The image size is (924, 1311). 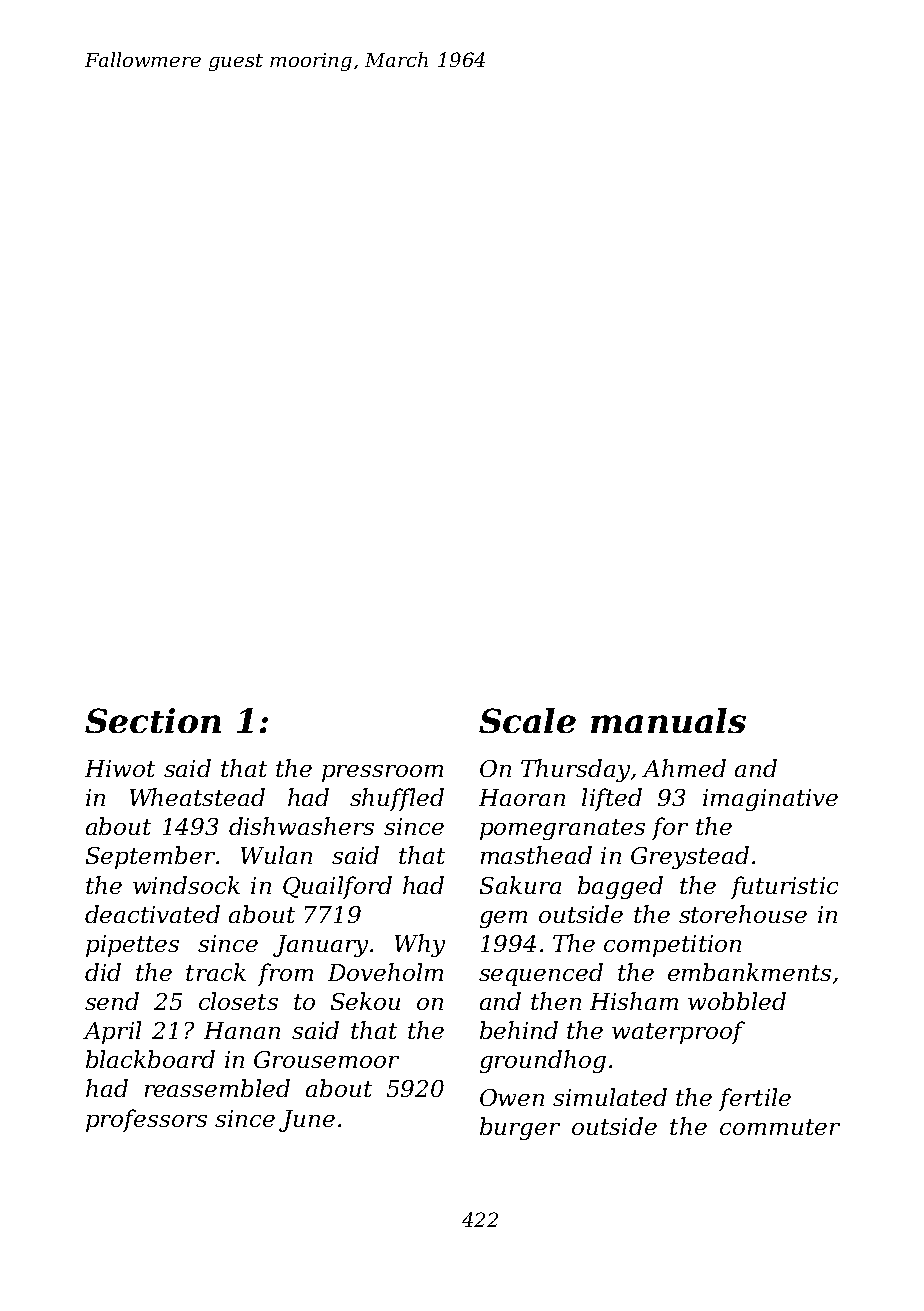 What do you see at coordinates (217, 1088) in the screenshot?
I see `reassembled` at bounding box center [217, 1088].
